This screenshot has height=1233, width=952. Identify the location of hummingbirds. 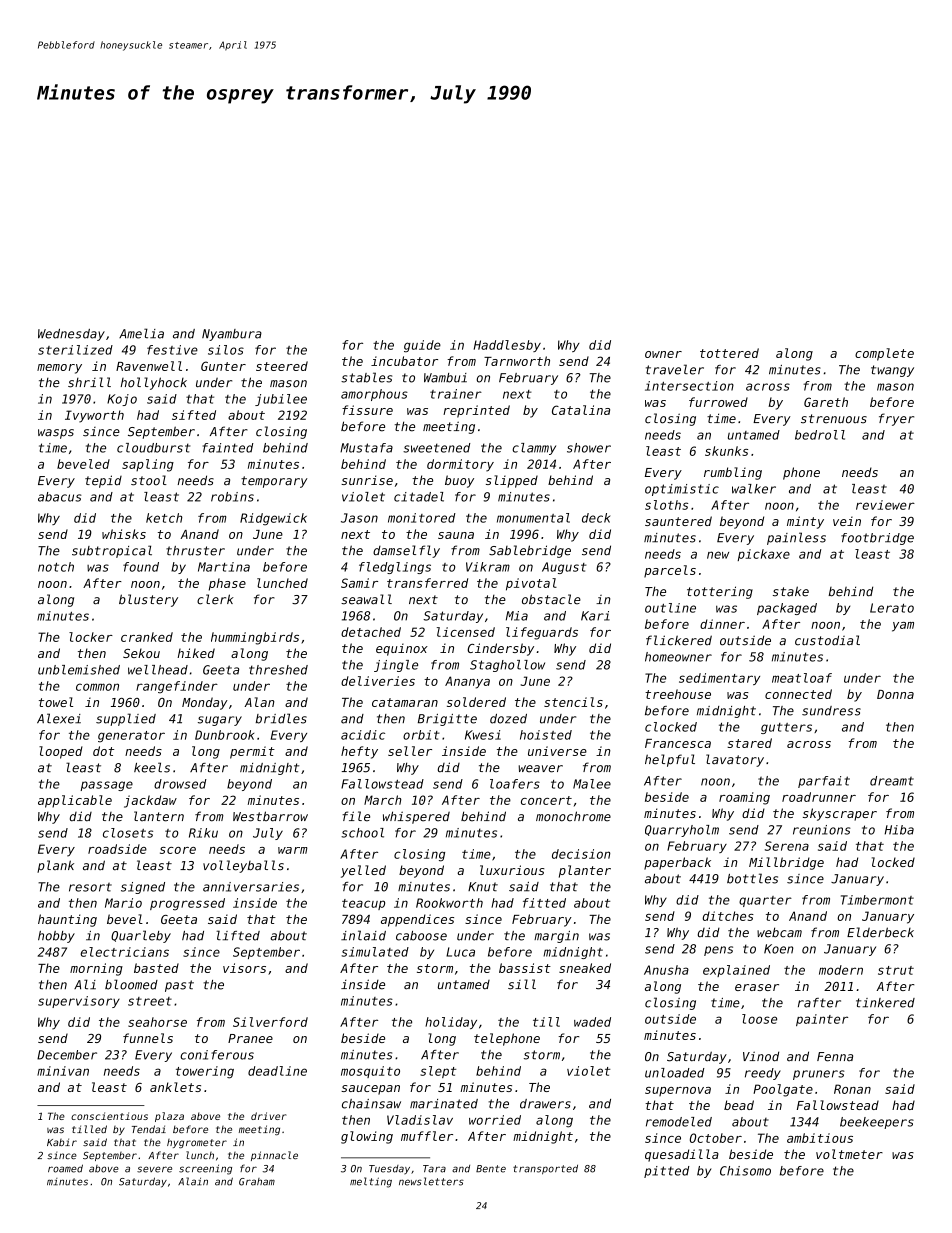
(255, 638).
